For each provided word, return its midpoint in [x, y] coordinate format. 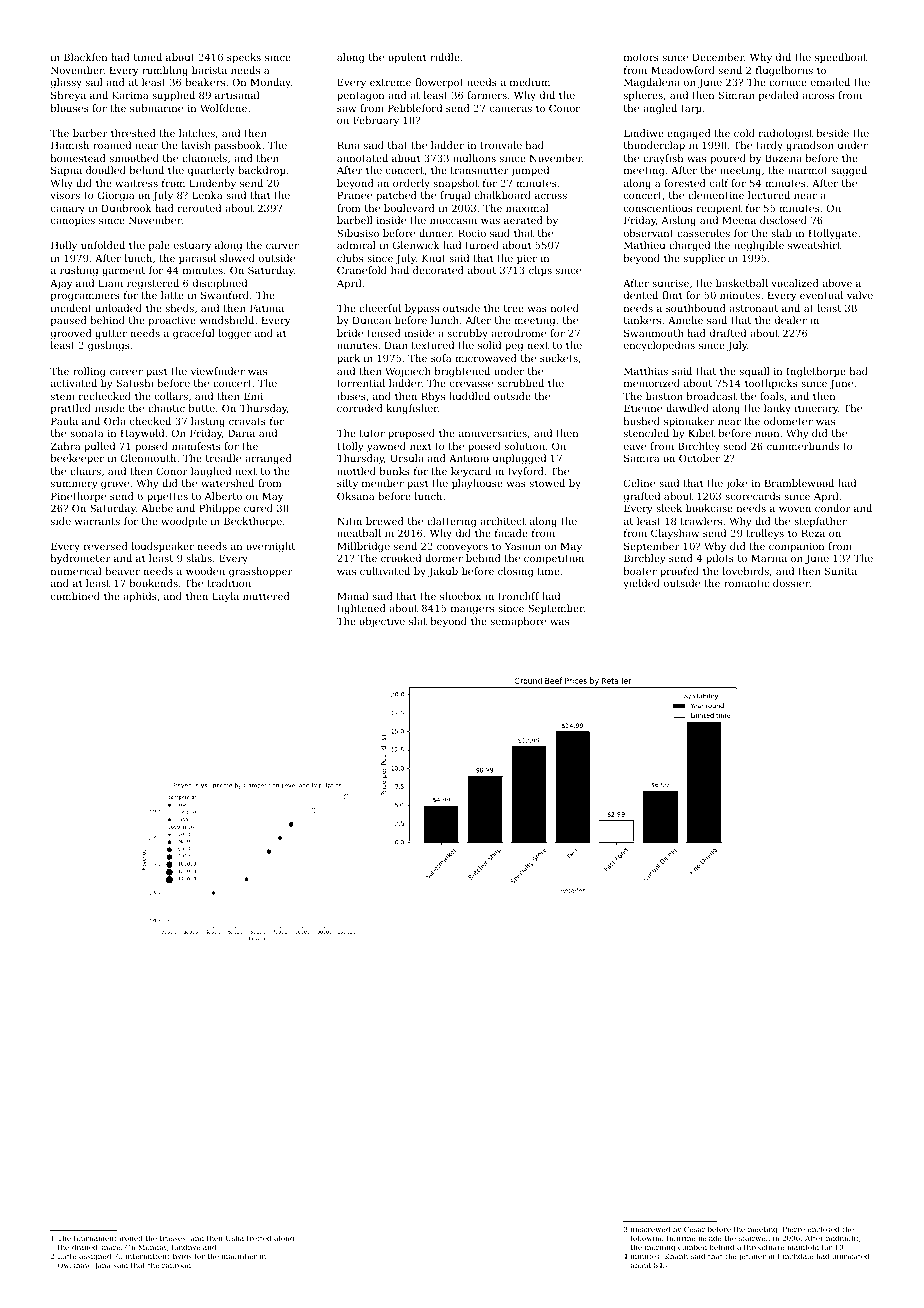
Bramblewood [799, 483]
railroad [176, 1265]
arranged [268, 459]
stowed [547, 483]
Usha [235, 1238]
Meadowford [683, 70]
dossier [791, 583]
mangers [472, 610]
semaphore [518, 622]
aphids [140, 597]
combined [75, 596]
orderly [411, 184]
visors [65, 195]
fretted [259, 1238]
